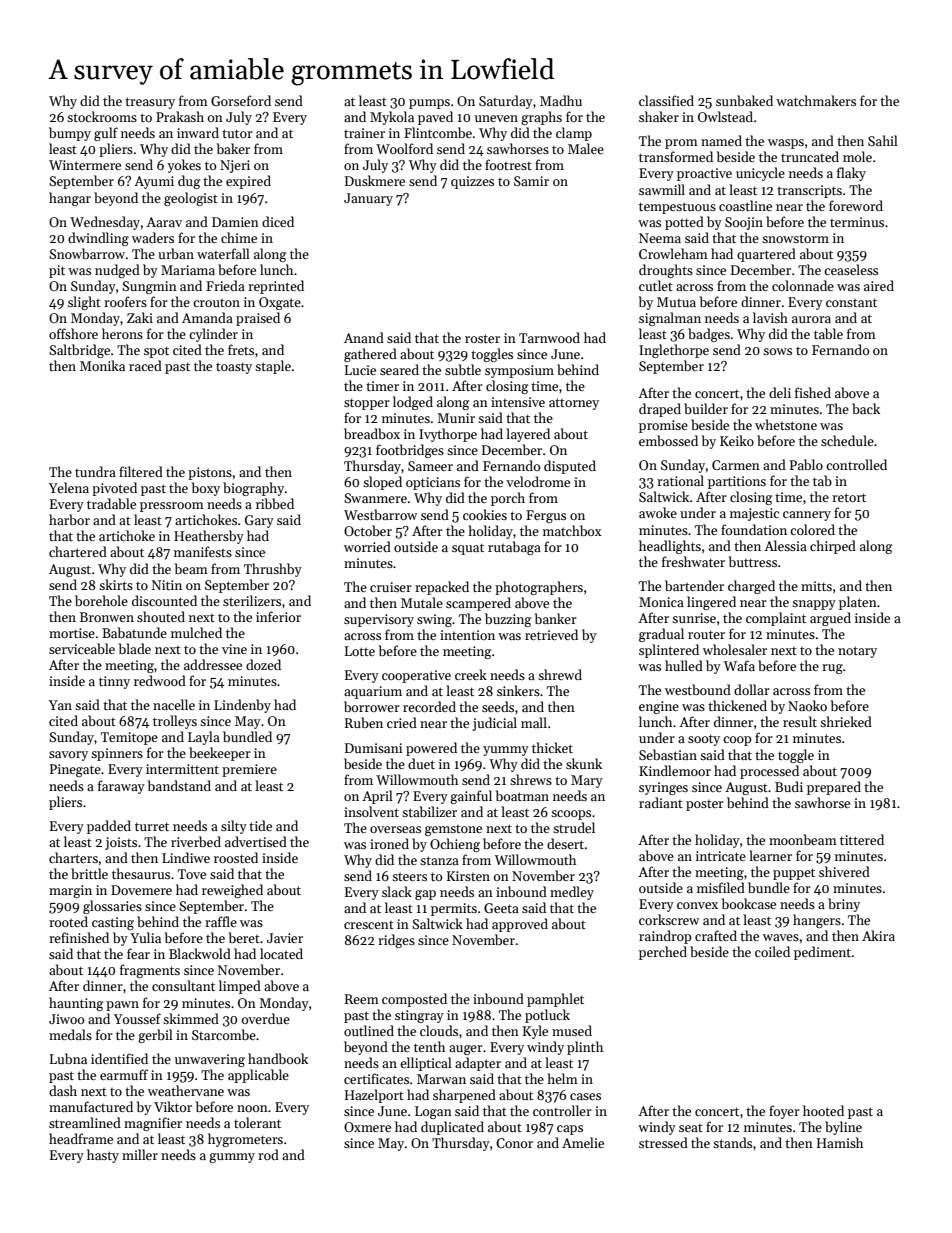  What do you see at coordinates (561, 100) in the screenshot?
I see `Madhu` at bounding box center [561, 100].
